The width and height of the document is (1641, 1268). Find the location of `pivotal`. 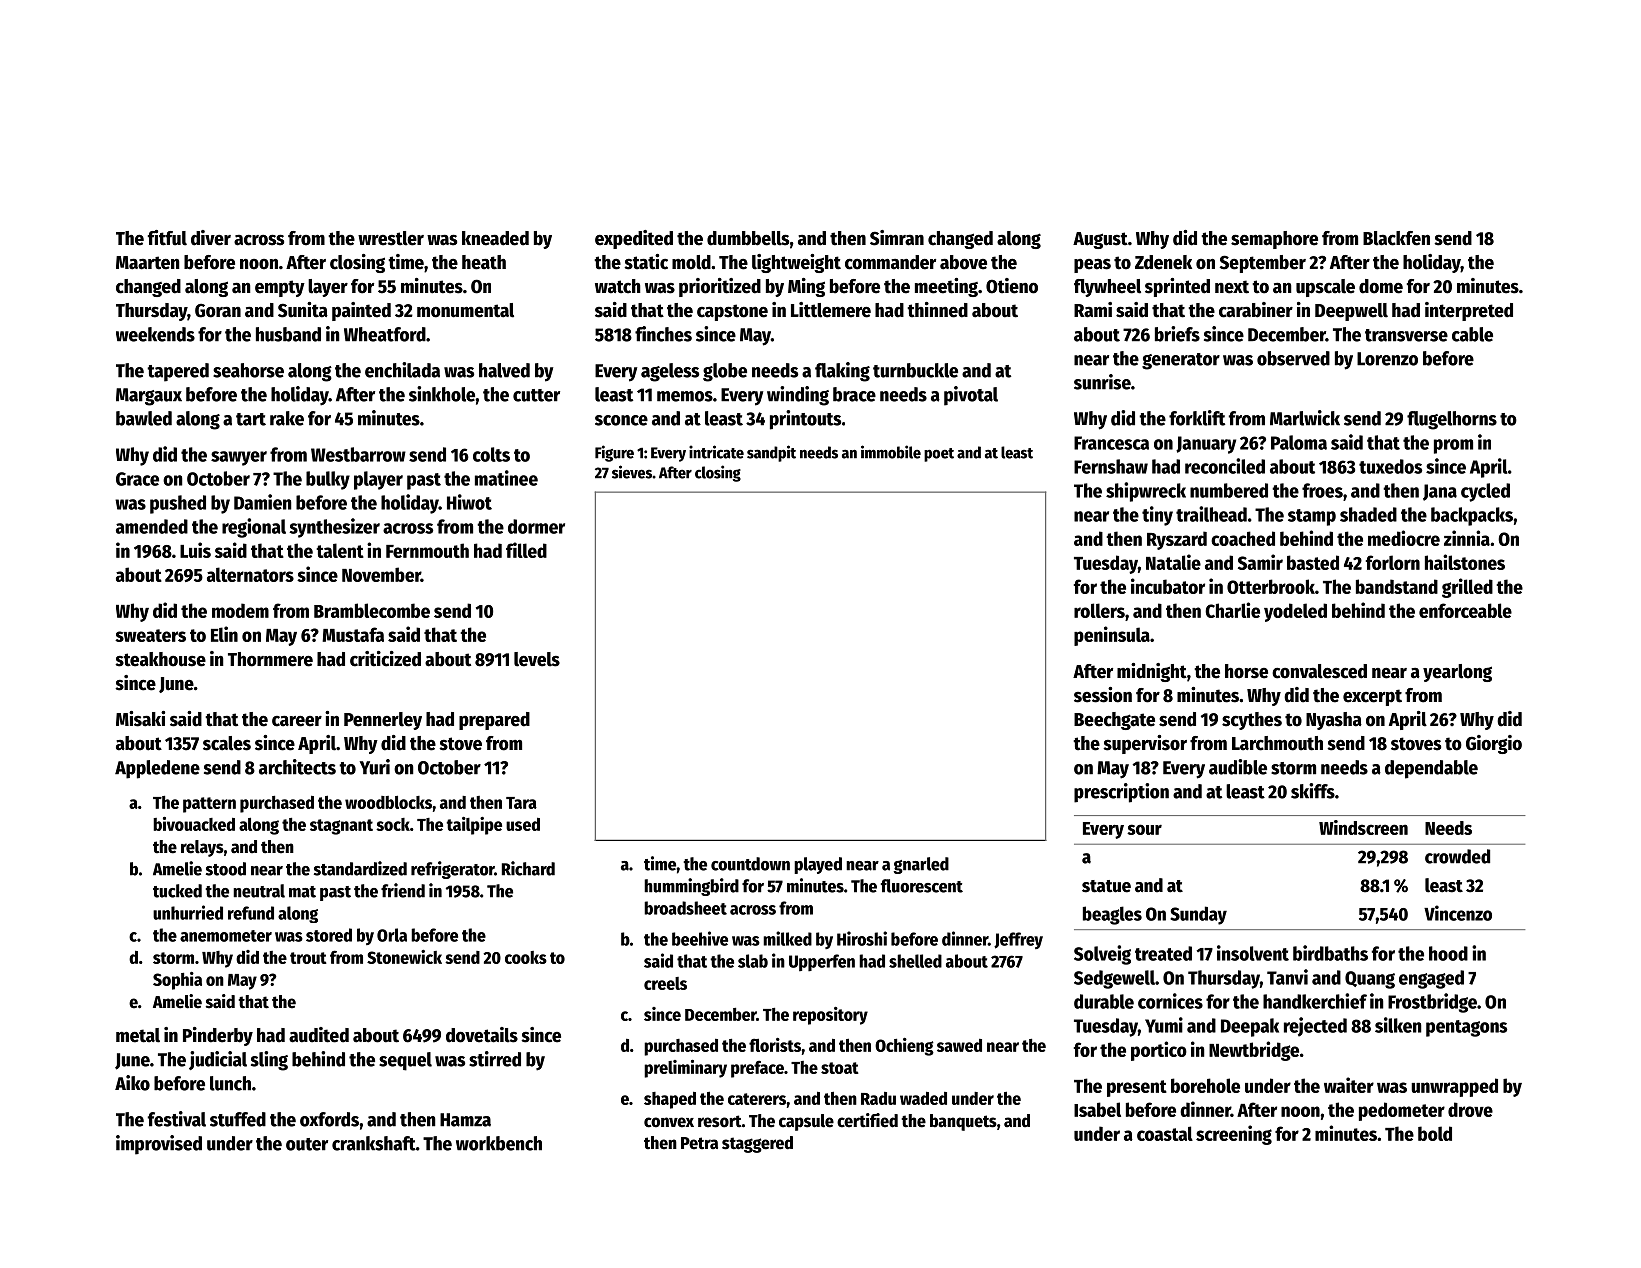

pivotal is located at coordinates (971, 396).
